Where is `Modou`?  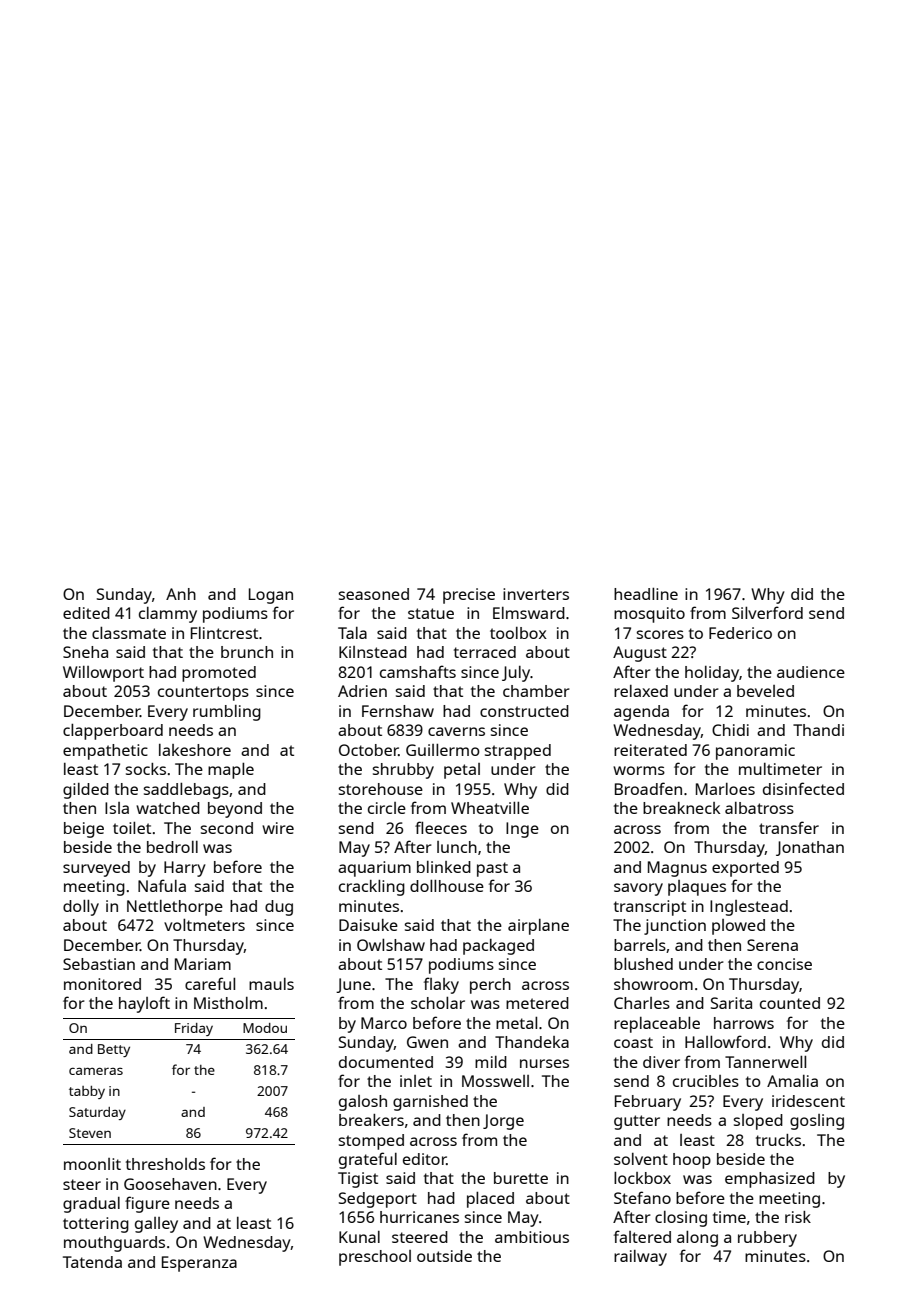 Modou is located at coordinates (265, 1028).
